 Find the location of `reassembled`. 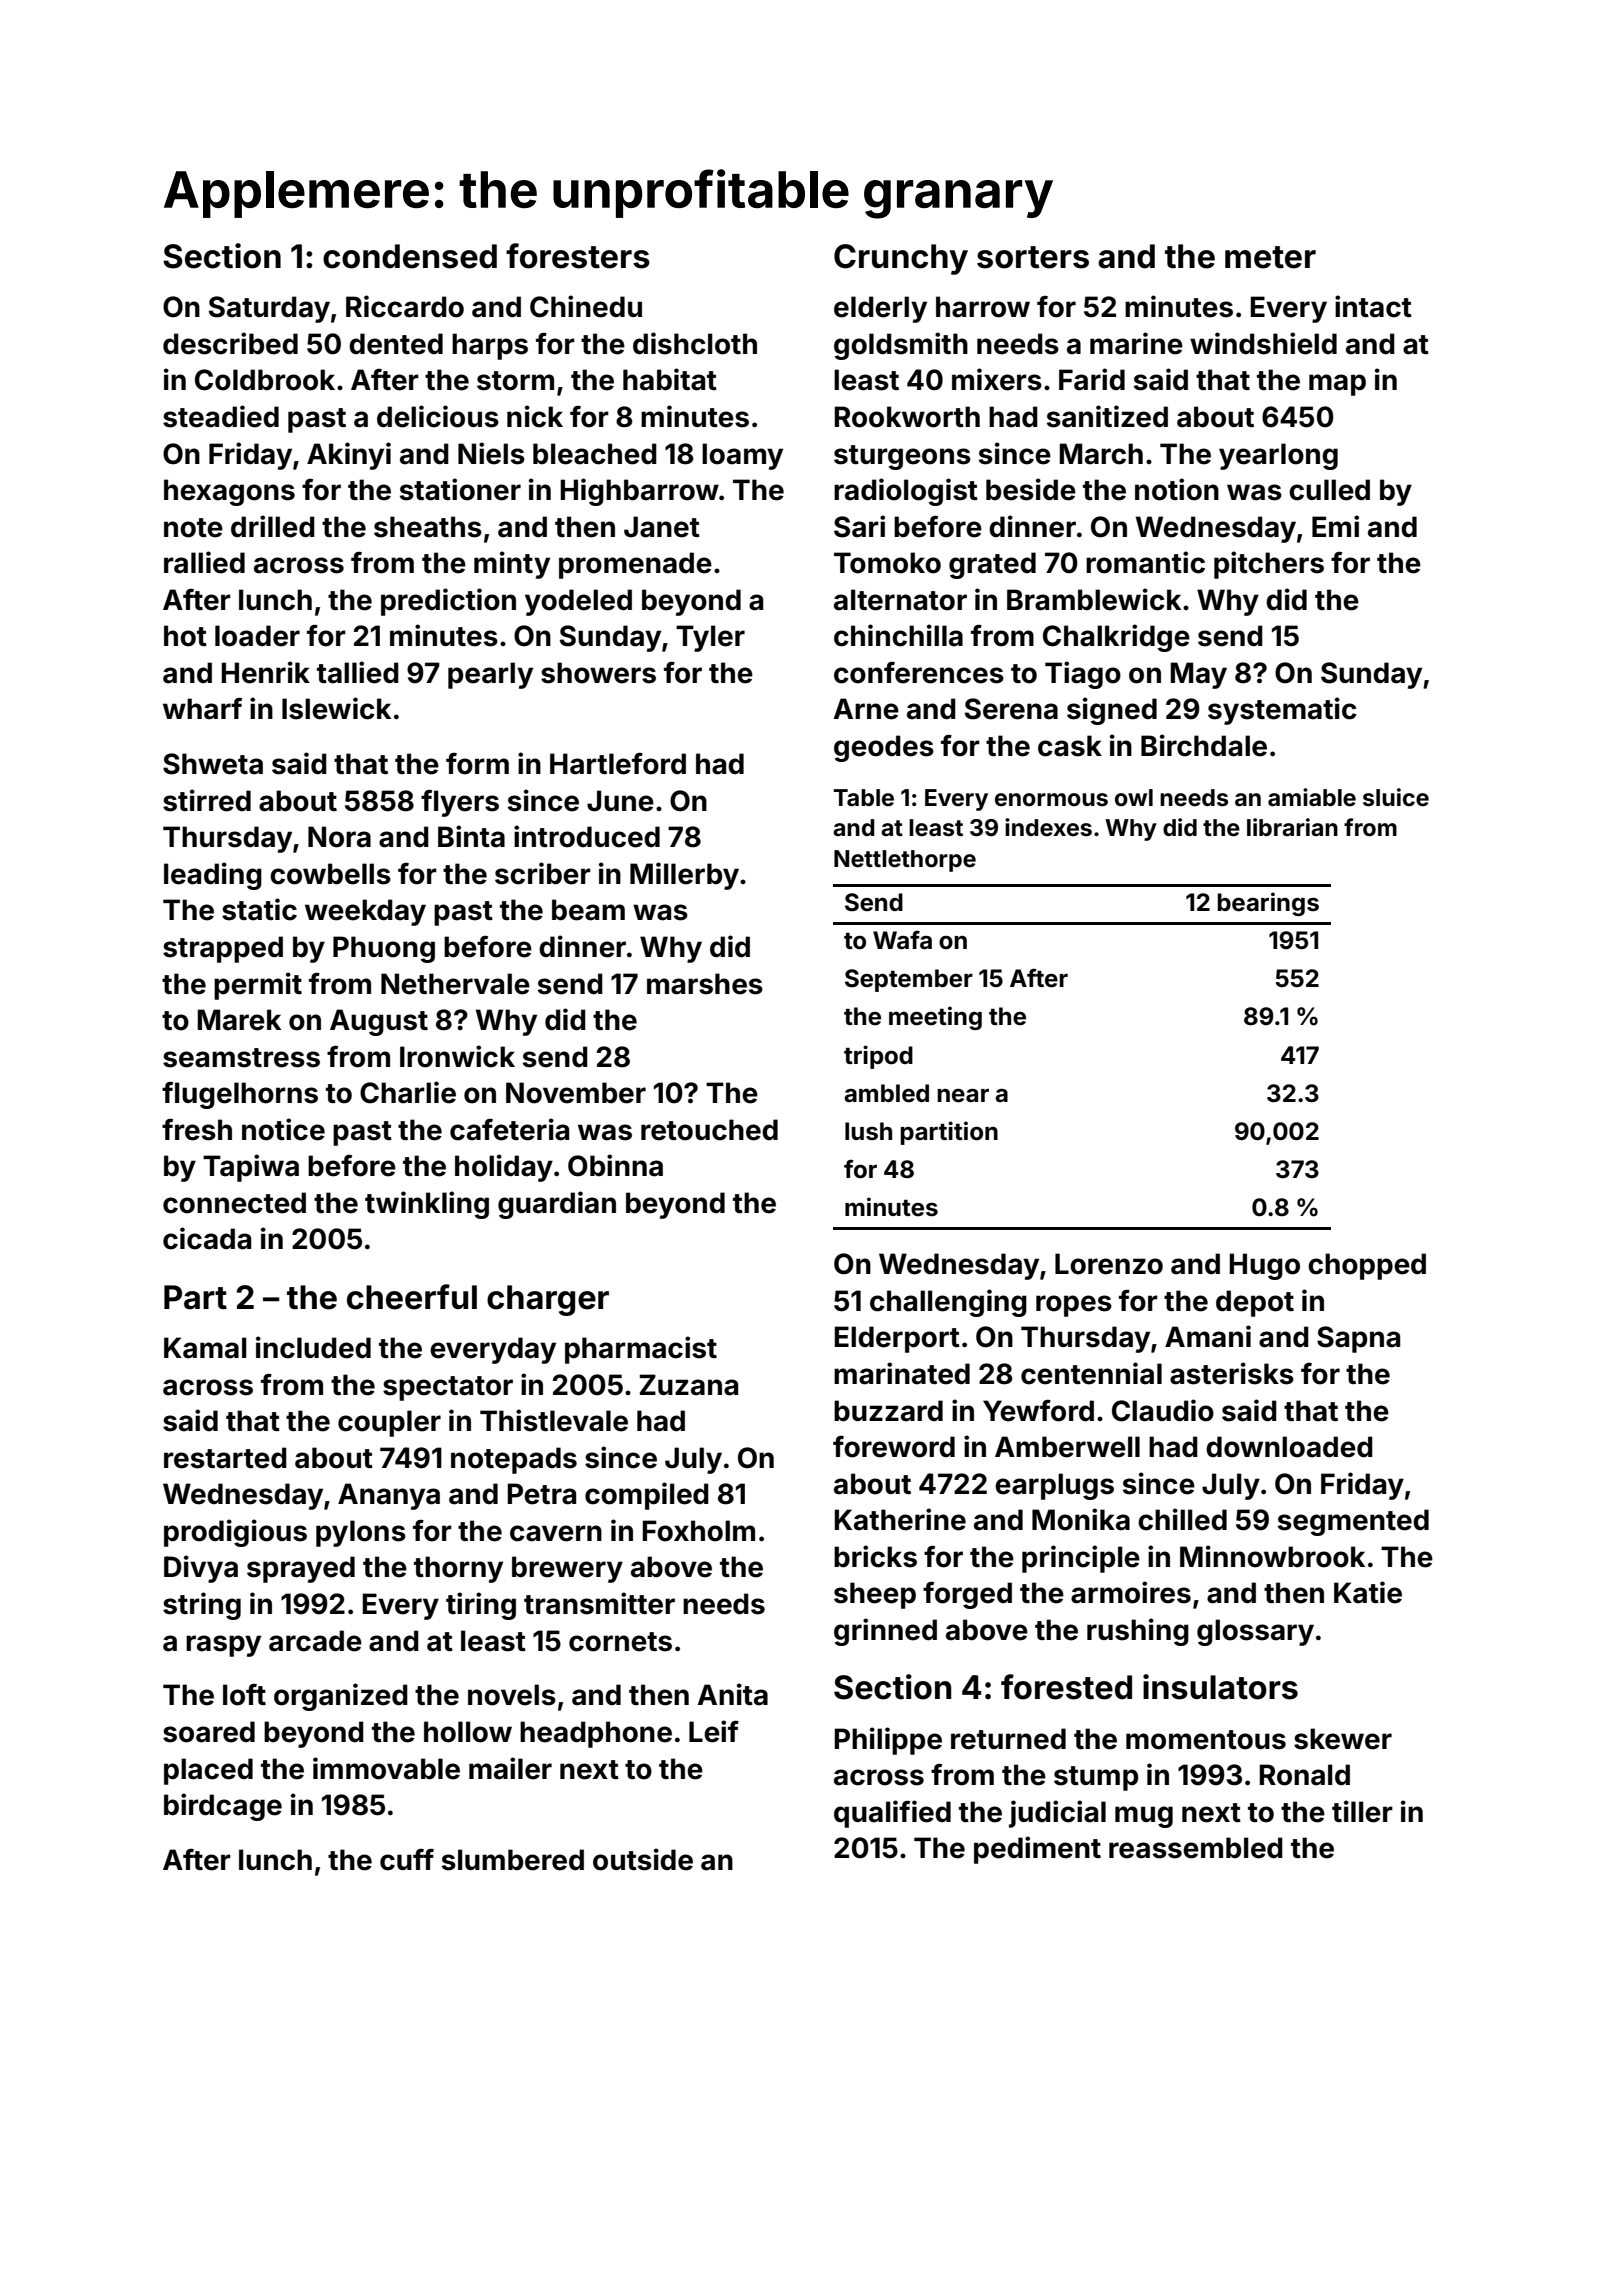

reassembled is located at coordinates (1196, 1848).
